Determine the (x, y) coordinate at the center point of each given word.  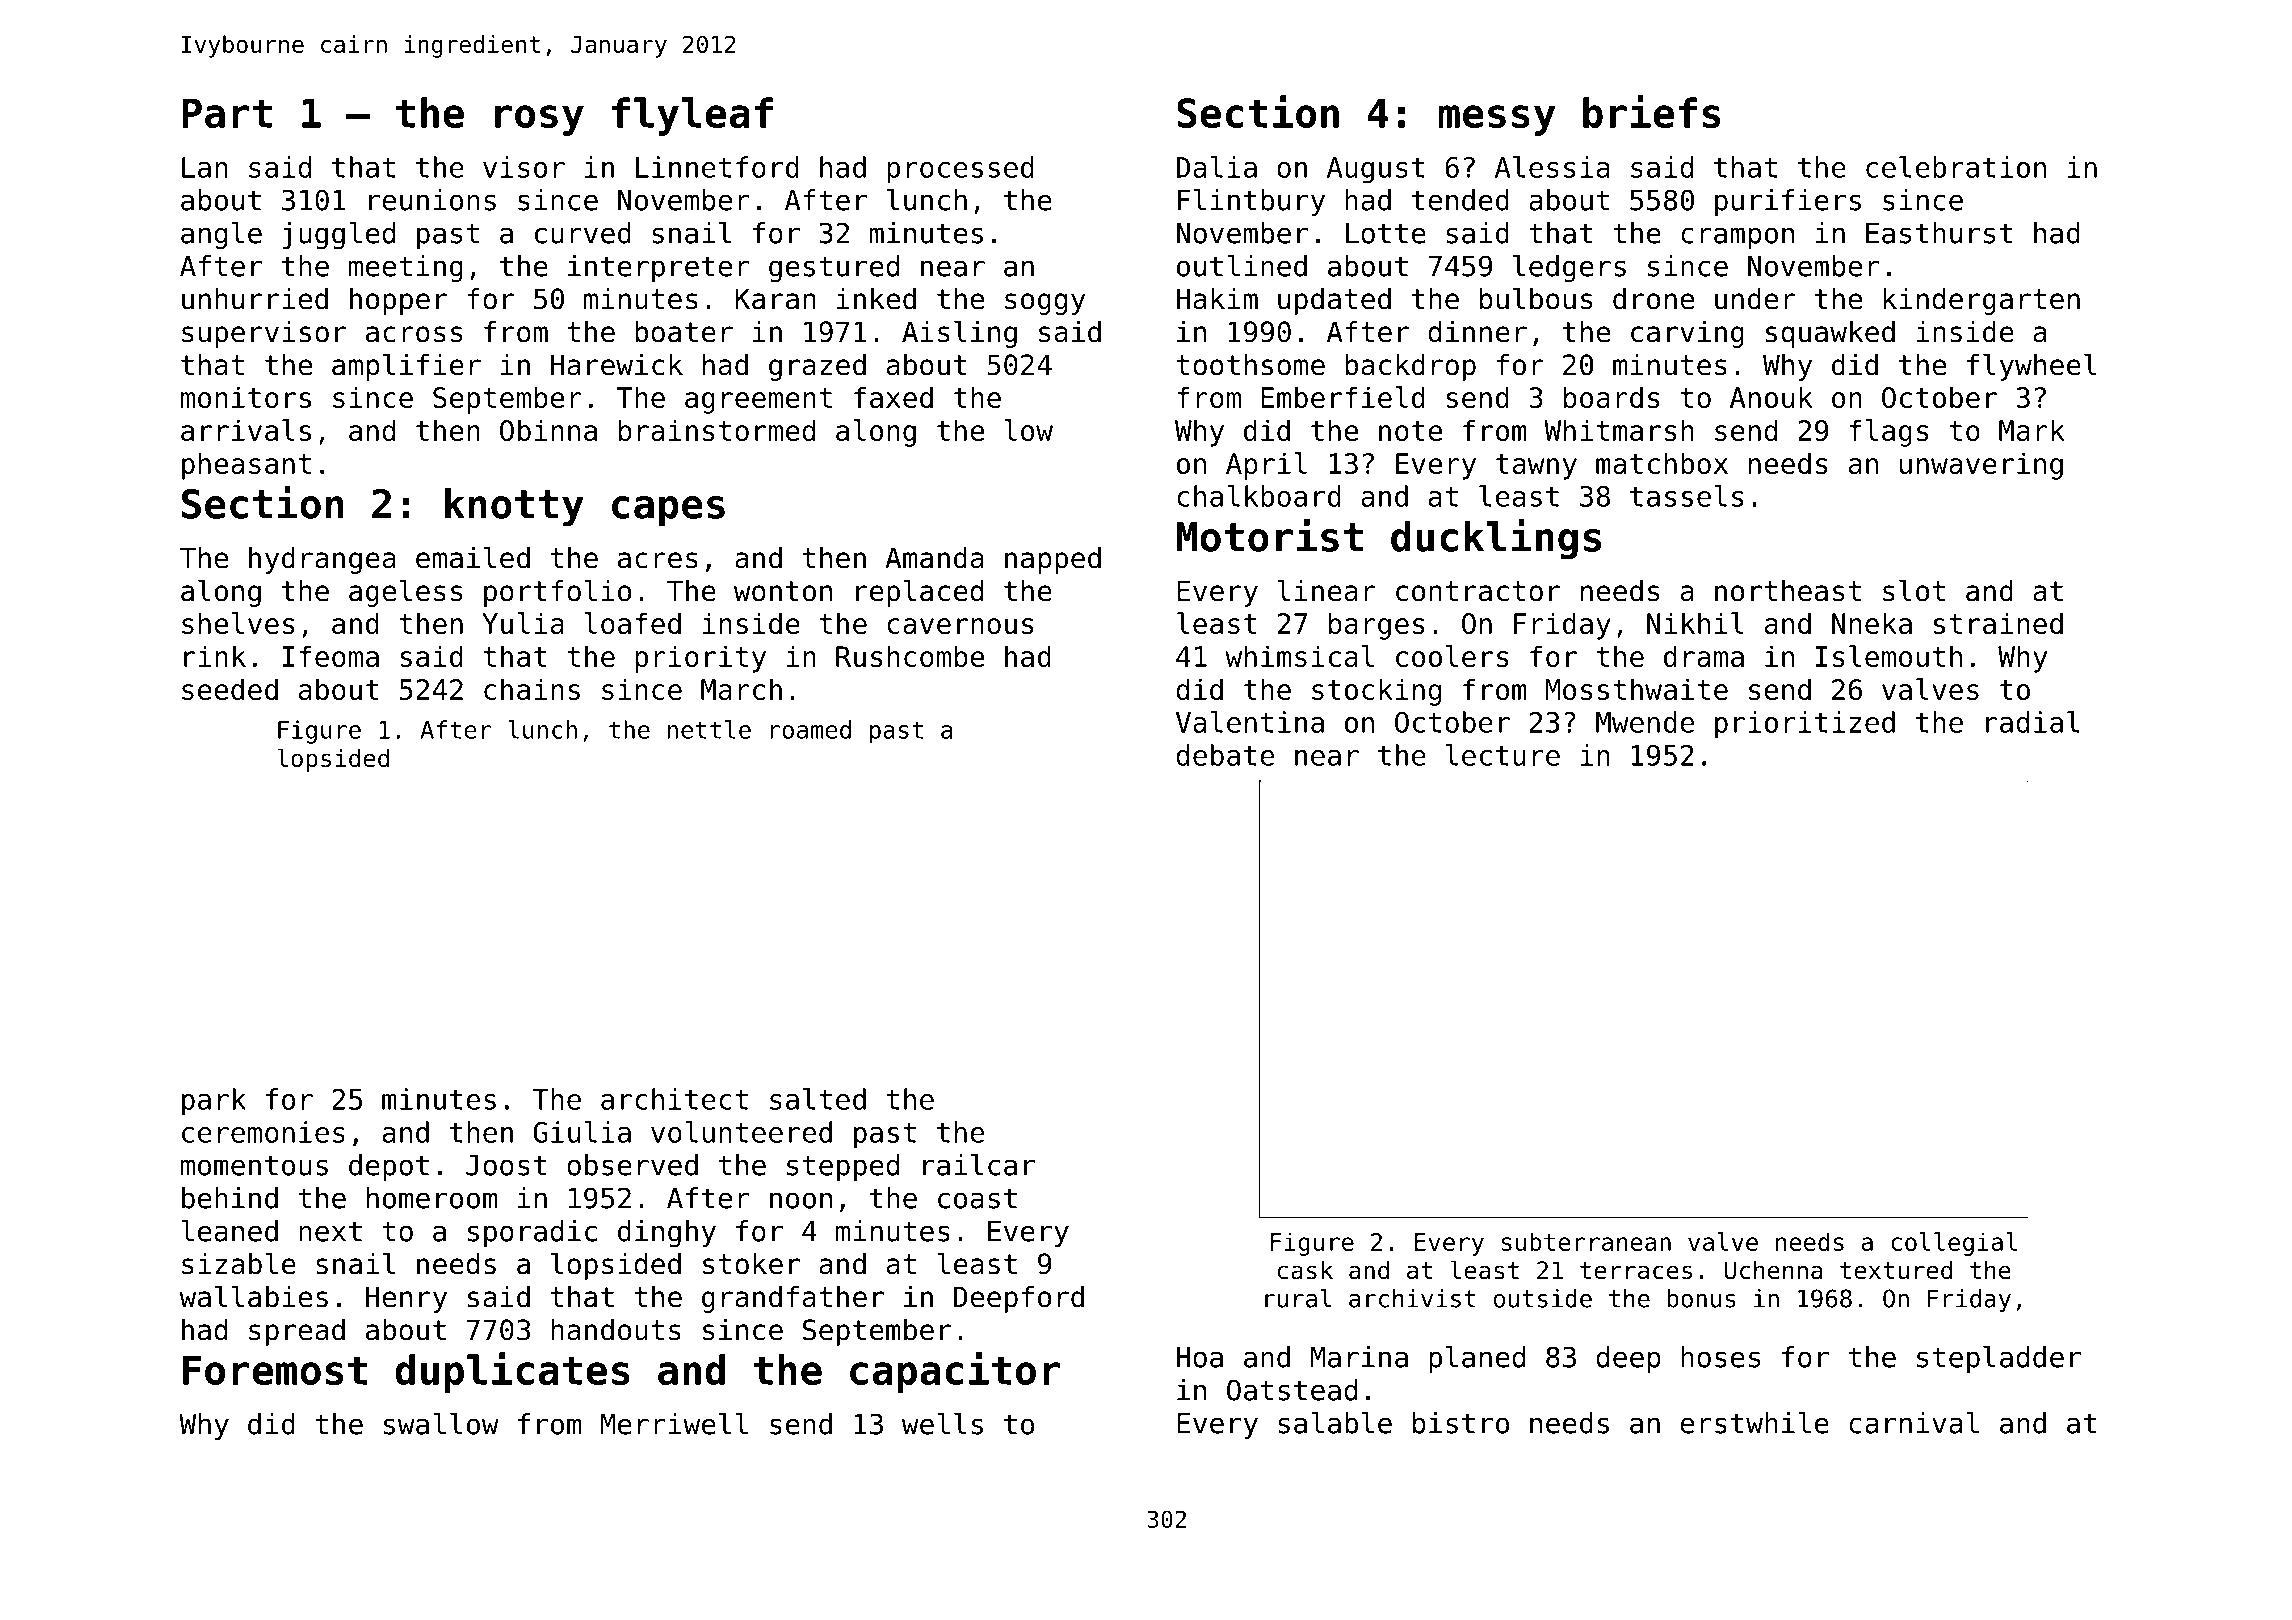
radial (2033, 722)
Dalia (1217, 167)
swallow (441, 1424)
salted (818, 1099)
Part (227, 113)
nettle (709, 729)
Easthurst (1939, 233)
